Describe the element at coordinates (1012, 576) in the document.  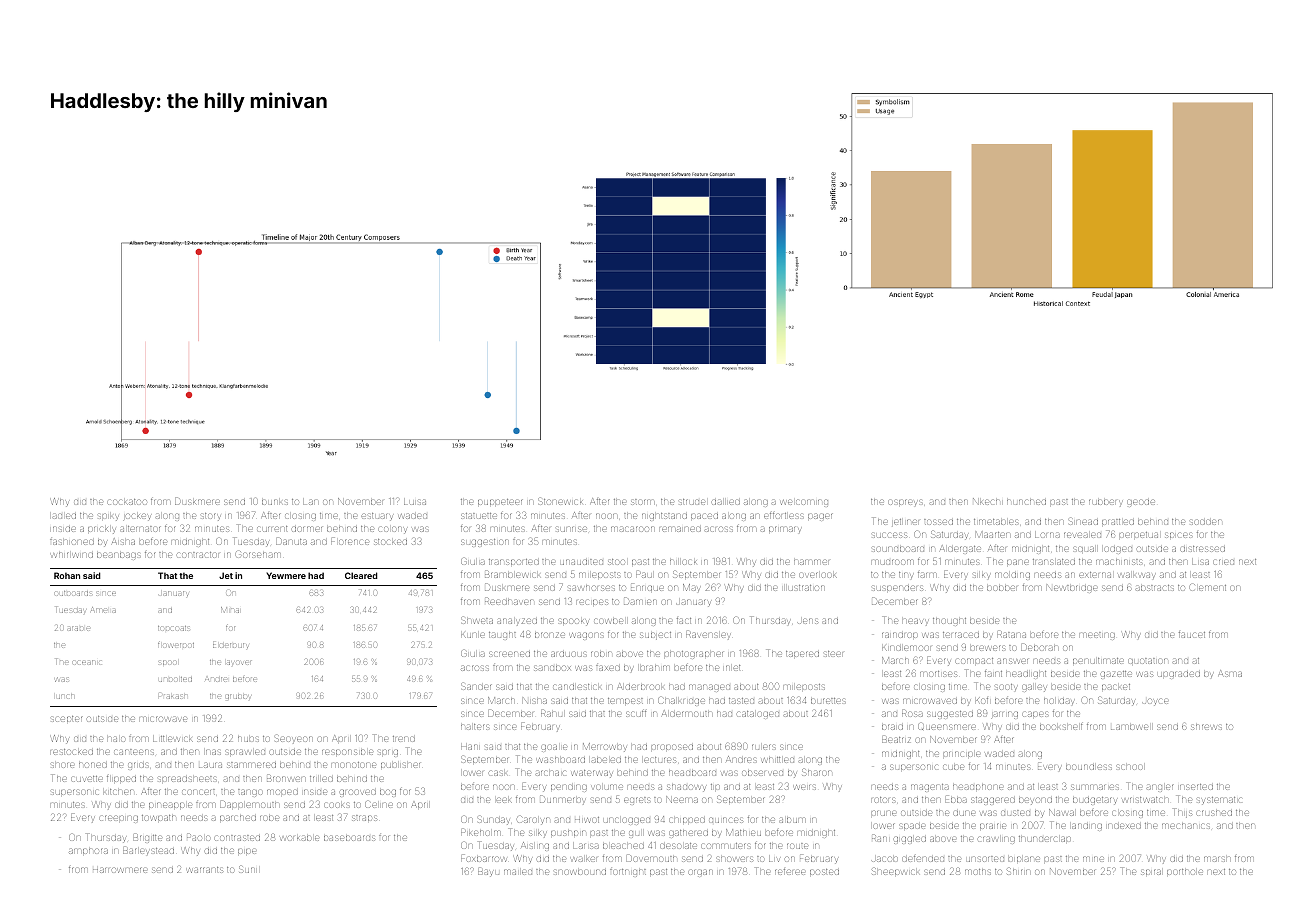
I see `molding` at that location.
